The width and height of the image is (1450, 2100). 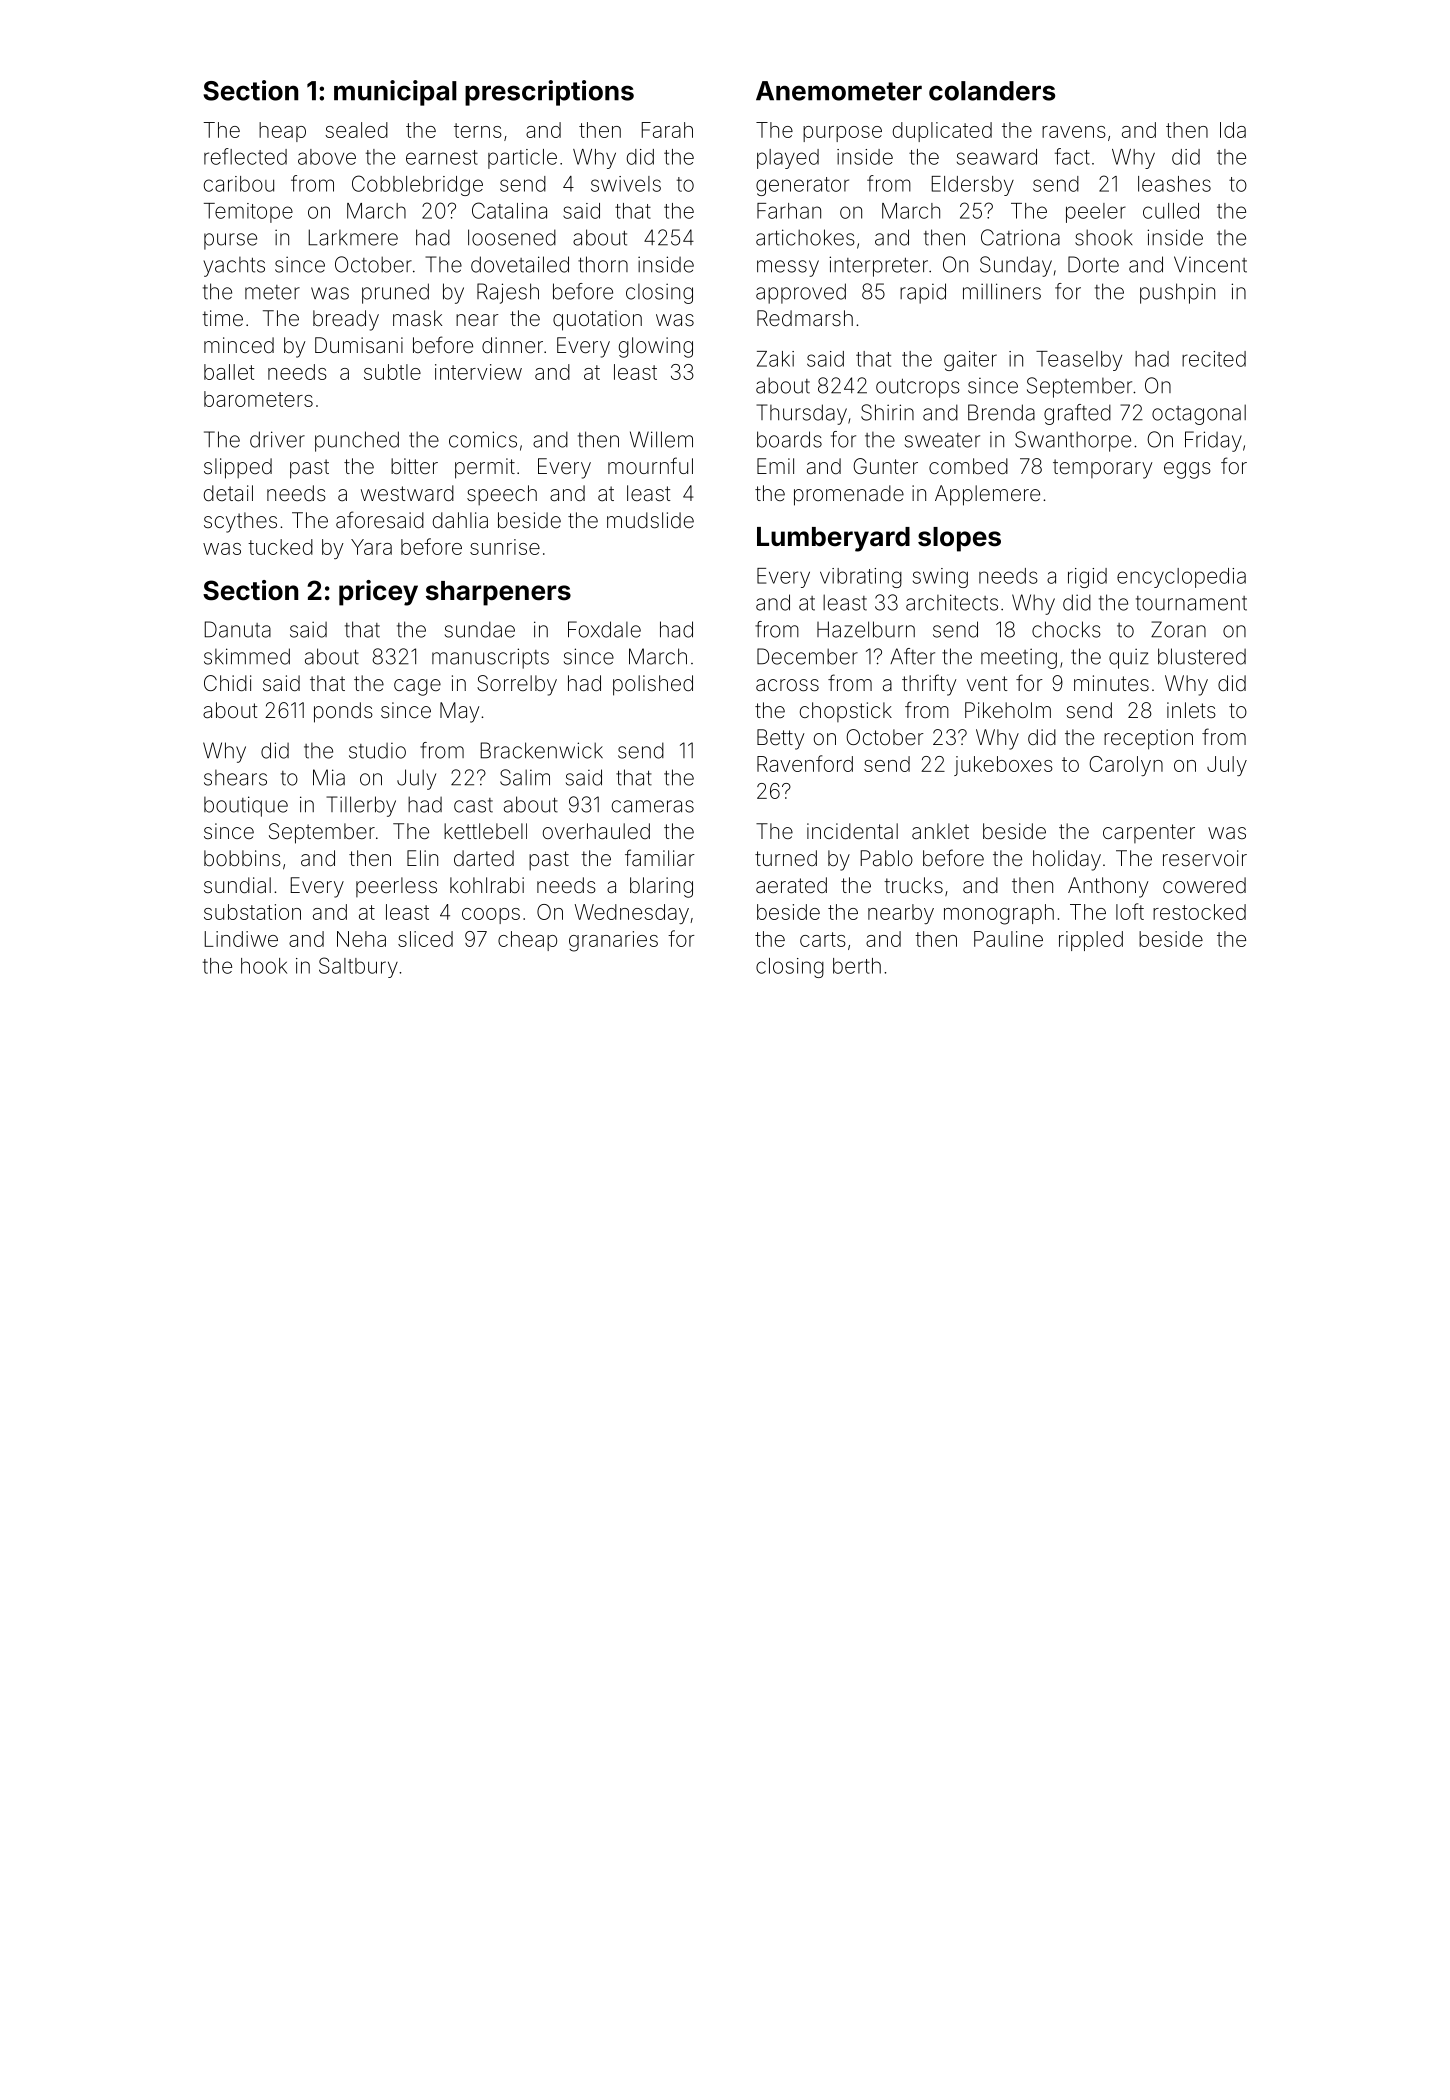 What do you see at coordinates (786, 858) in the image?
I see `turned` at bounding box center [786, 858].
